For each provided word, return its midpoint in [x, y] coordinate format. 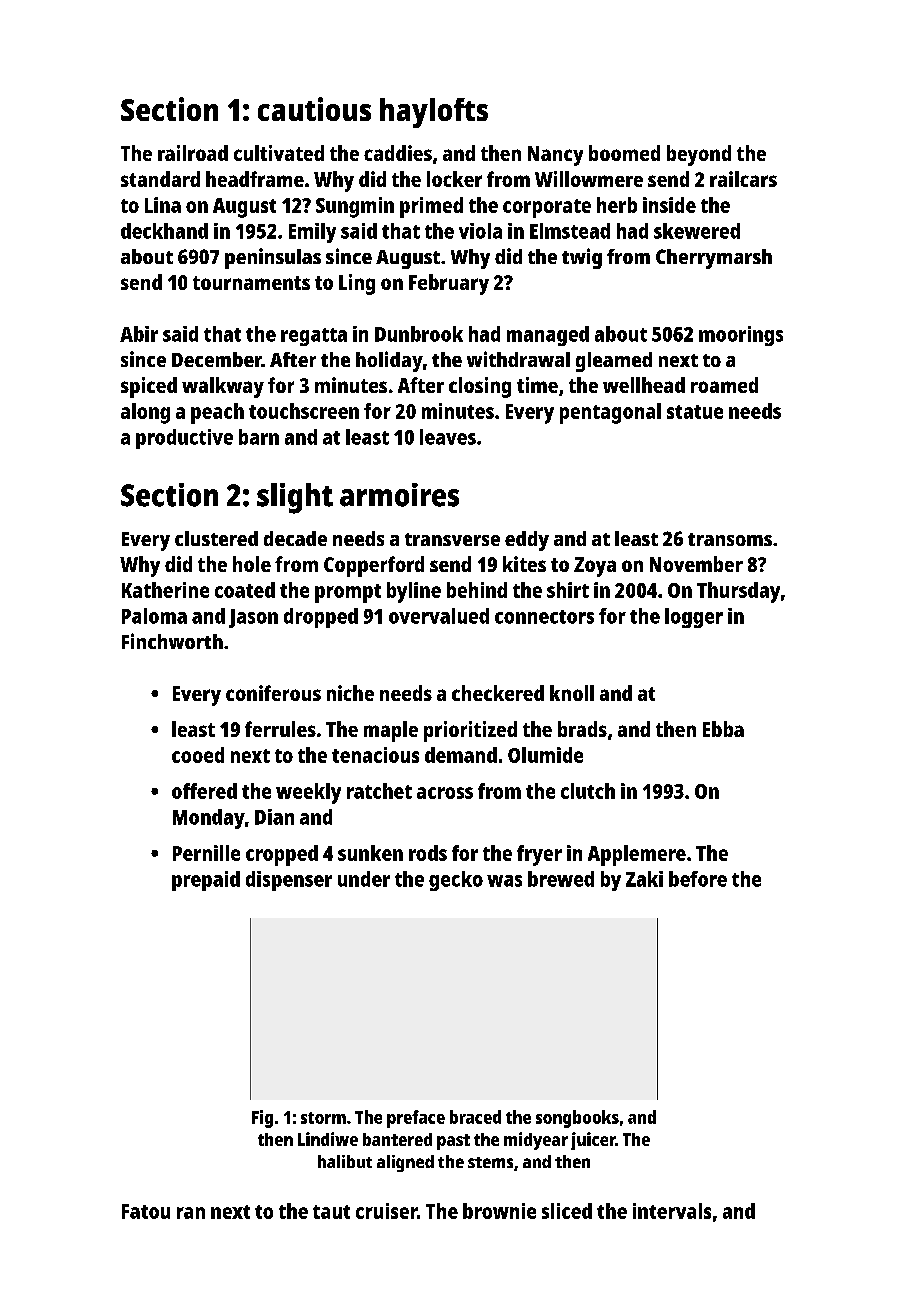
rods [428, 853]
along [145, 413]
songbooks [577, 1119]
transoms [730, 539]
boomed [624, 153]
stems [490, 1162]
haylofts [434, 113]
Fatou [146, 1211]
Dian [274, 817]
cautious [314, 109]
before [698, 879]
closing [480, 387]
